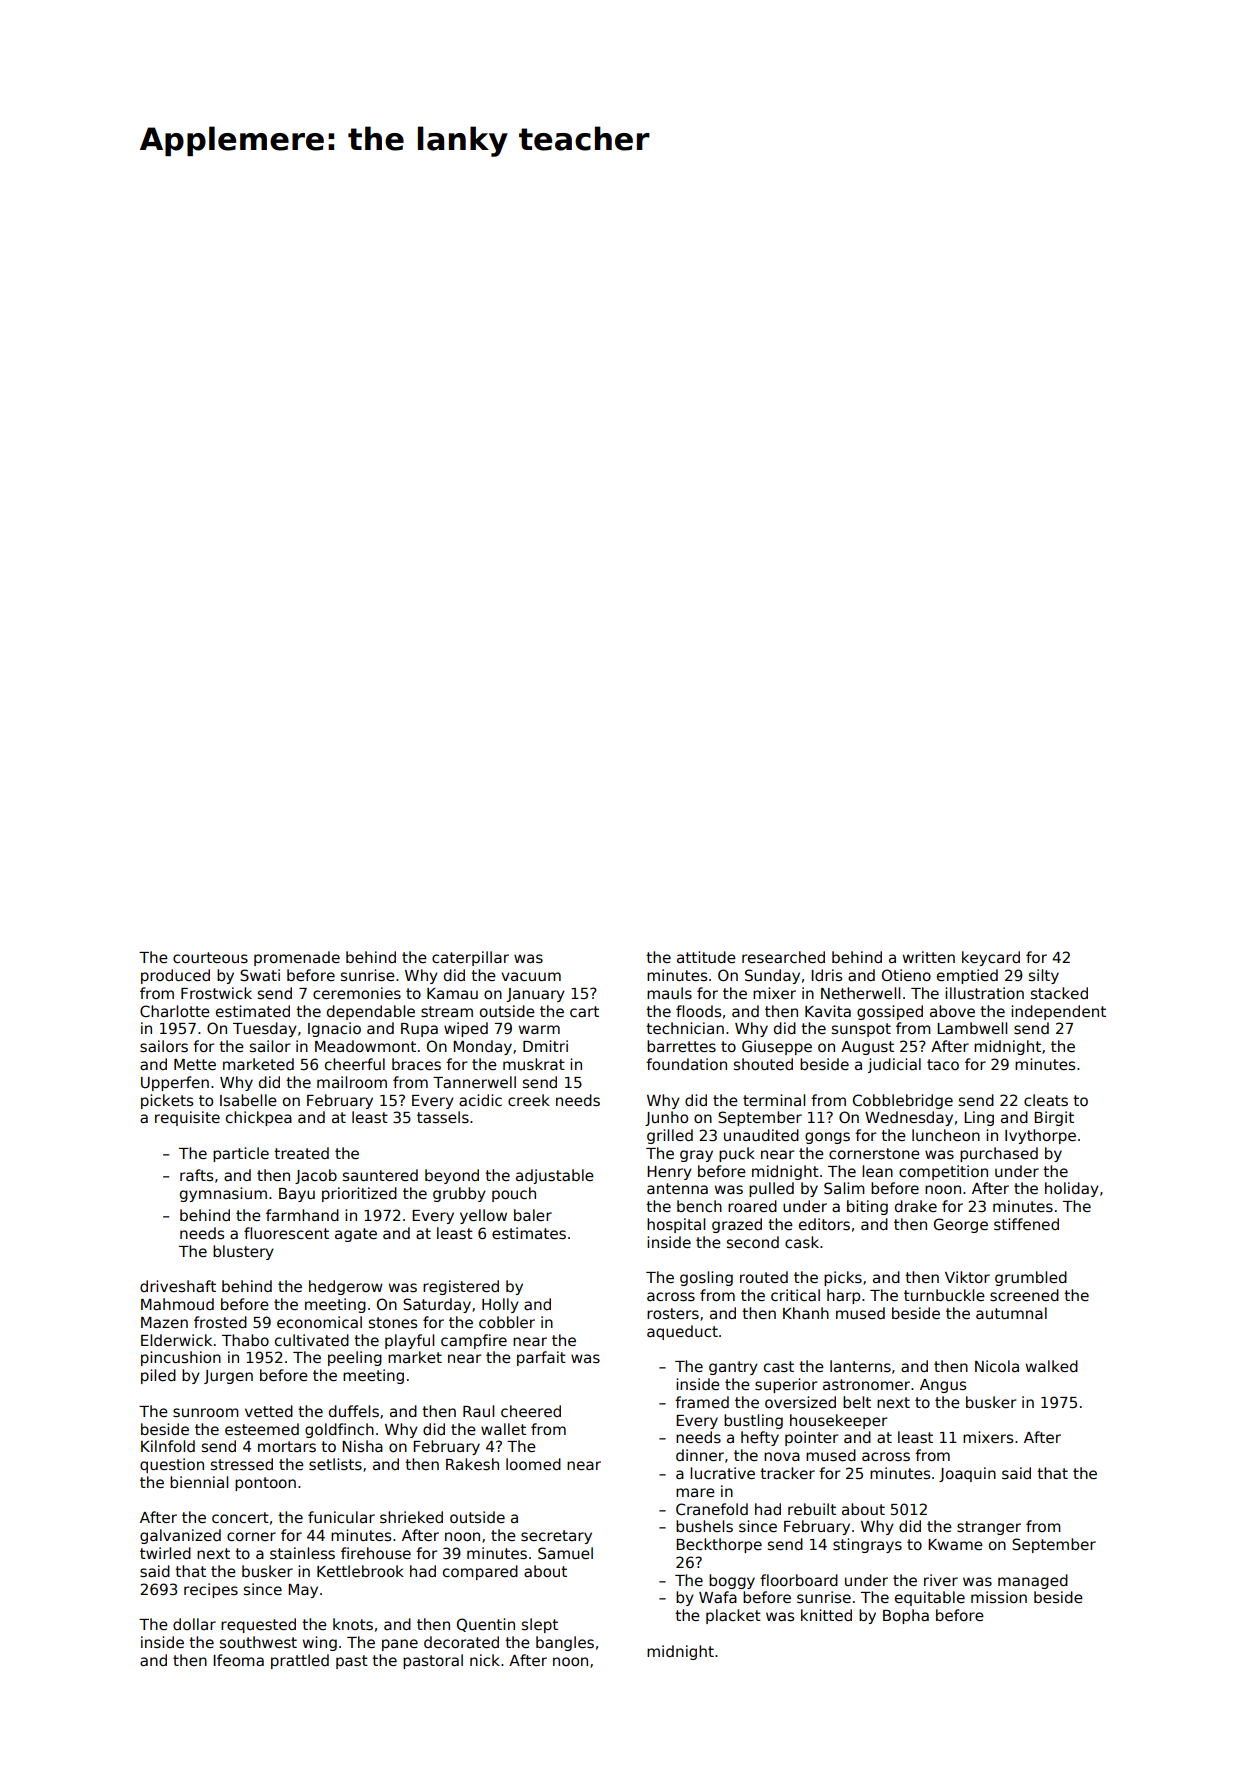  What do you see at coordinates (704, 1526) in the screenshot?
I see `bushels` at bounding box center [704, 1526].
